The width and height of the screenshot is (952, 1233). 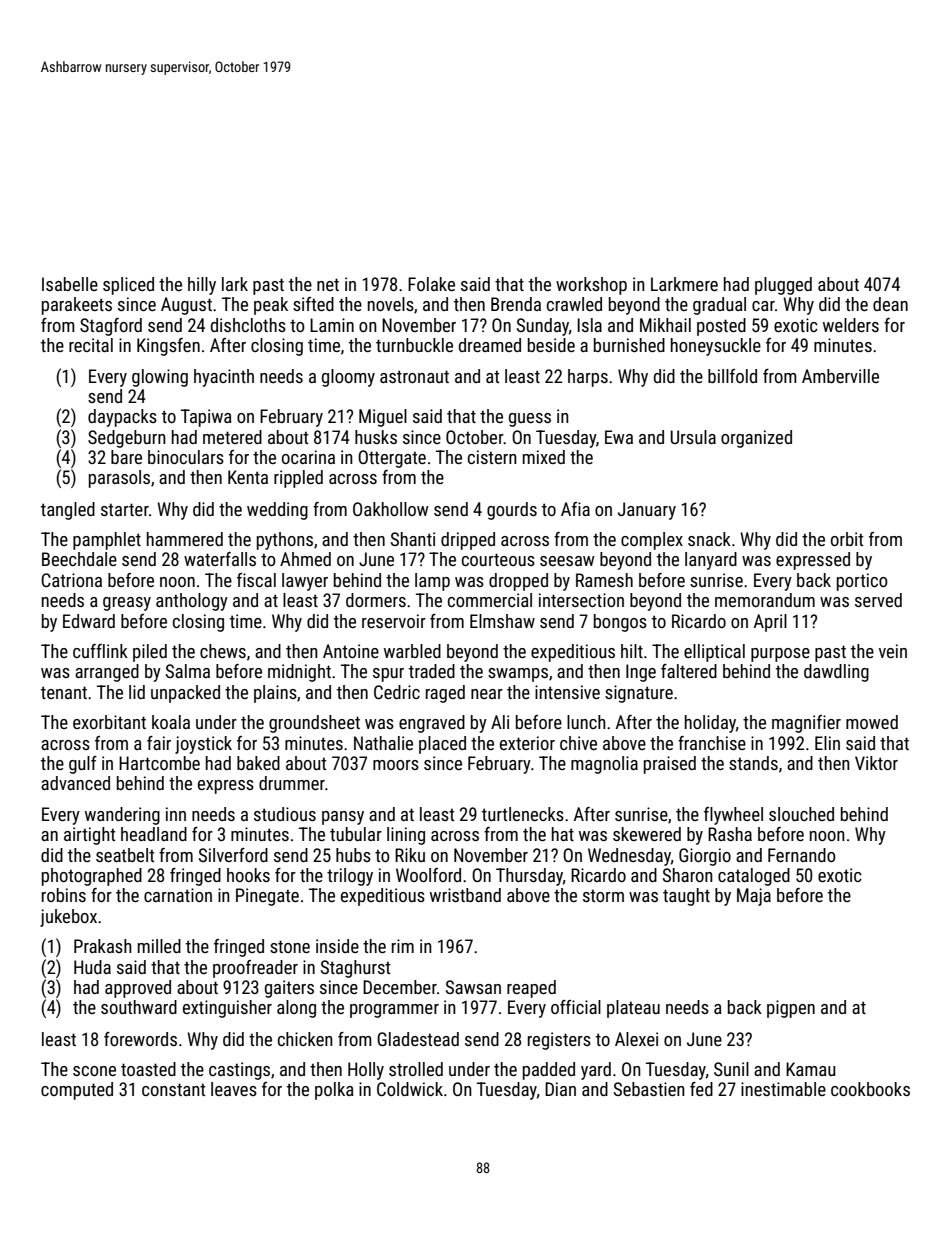 I want to click on commercial, so click(x=490, y=600).
